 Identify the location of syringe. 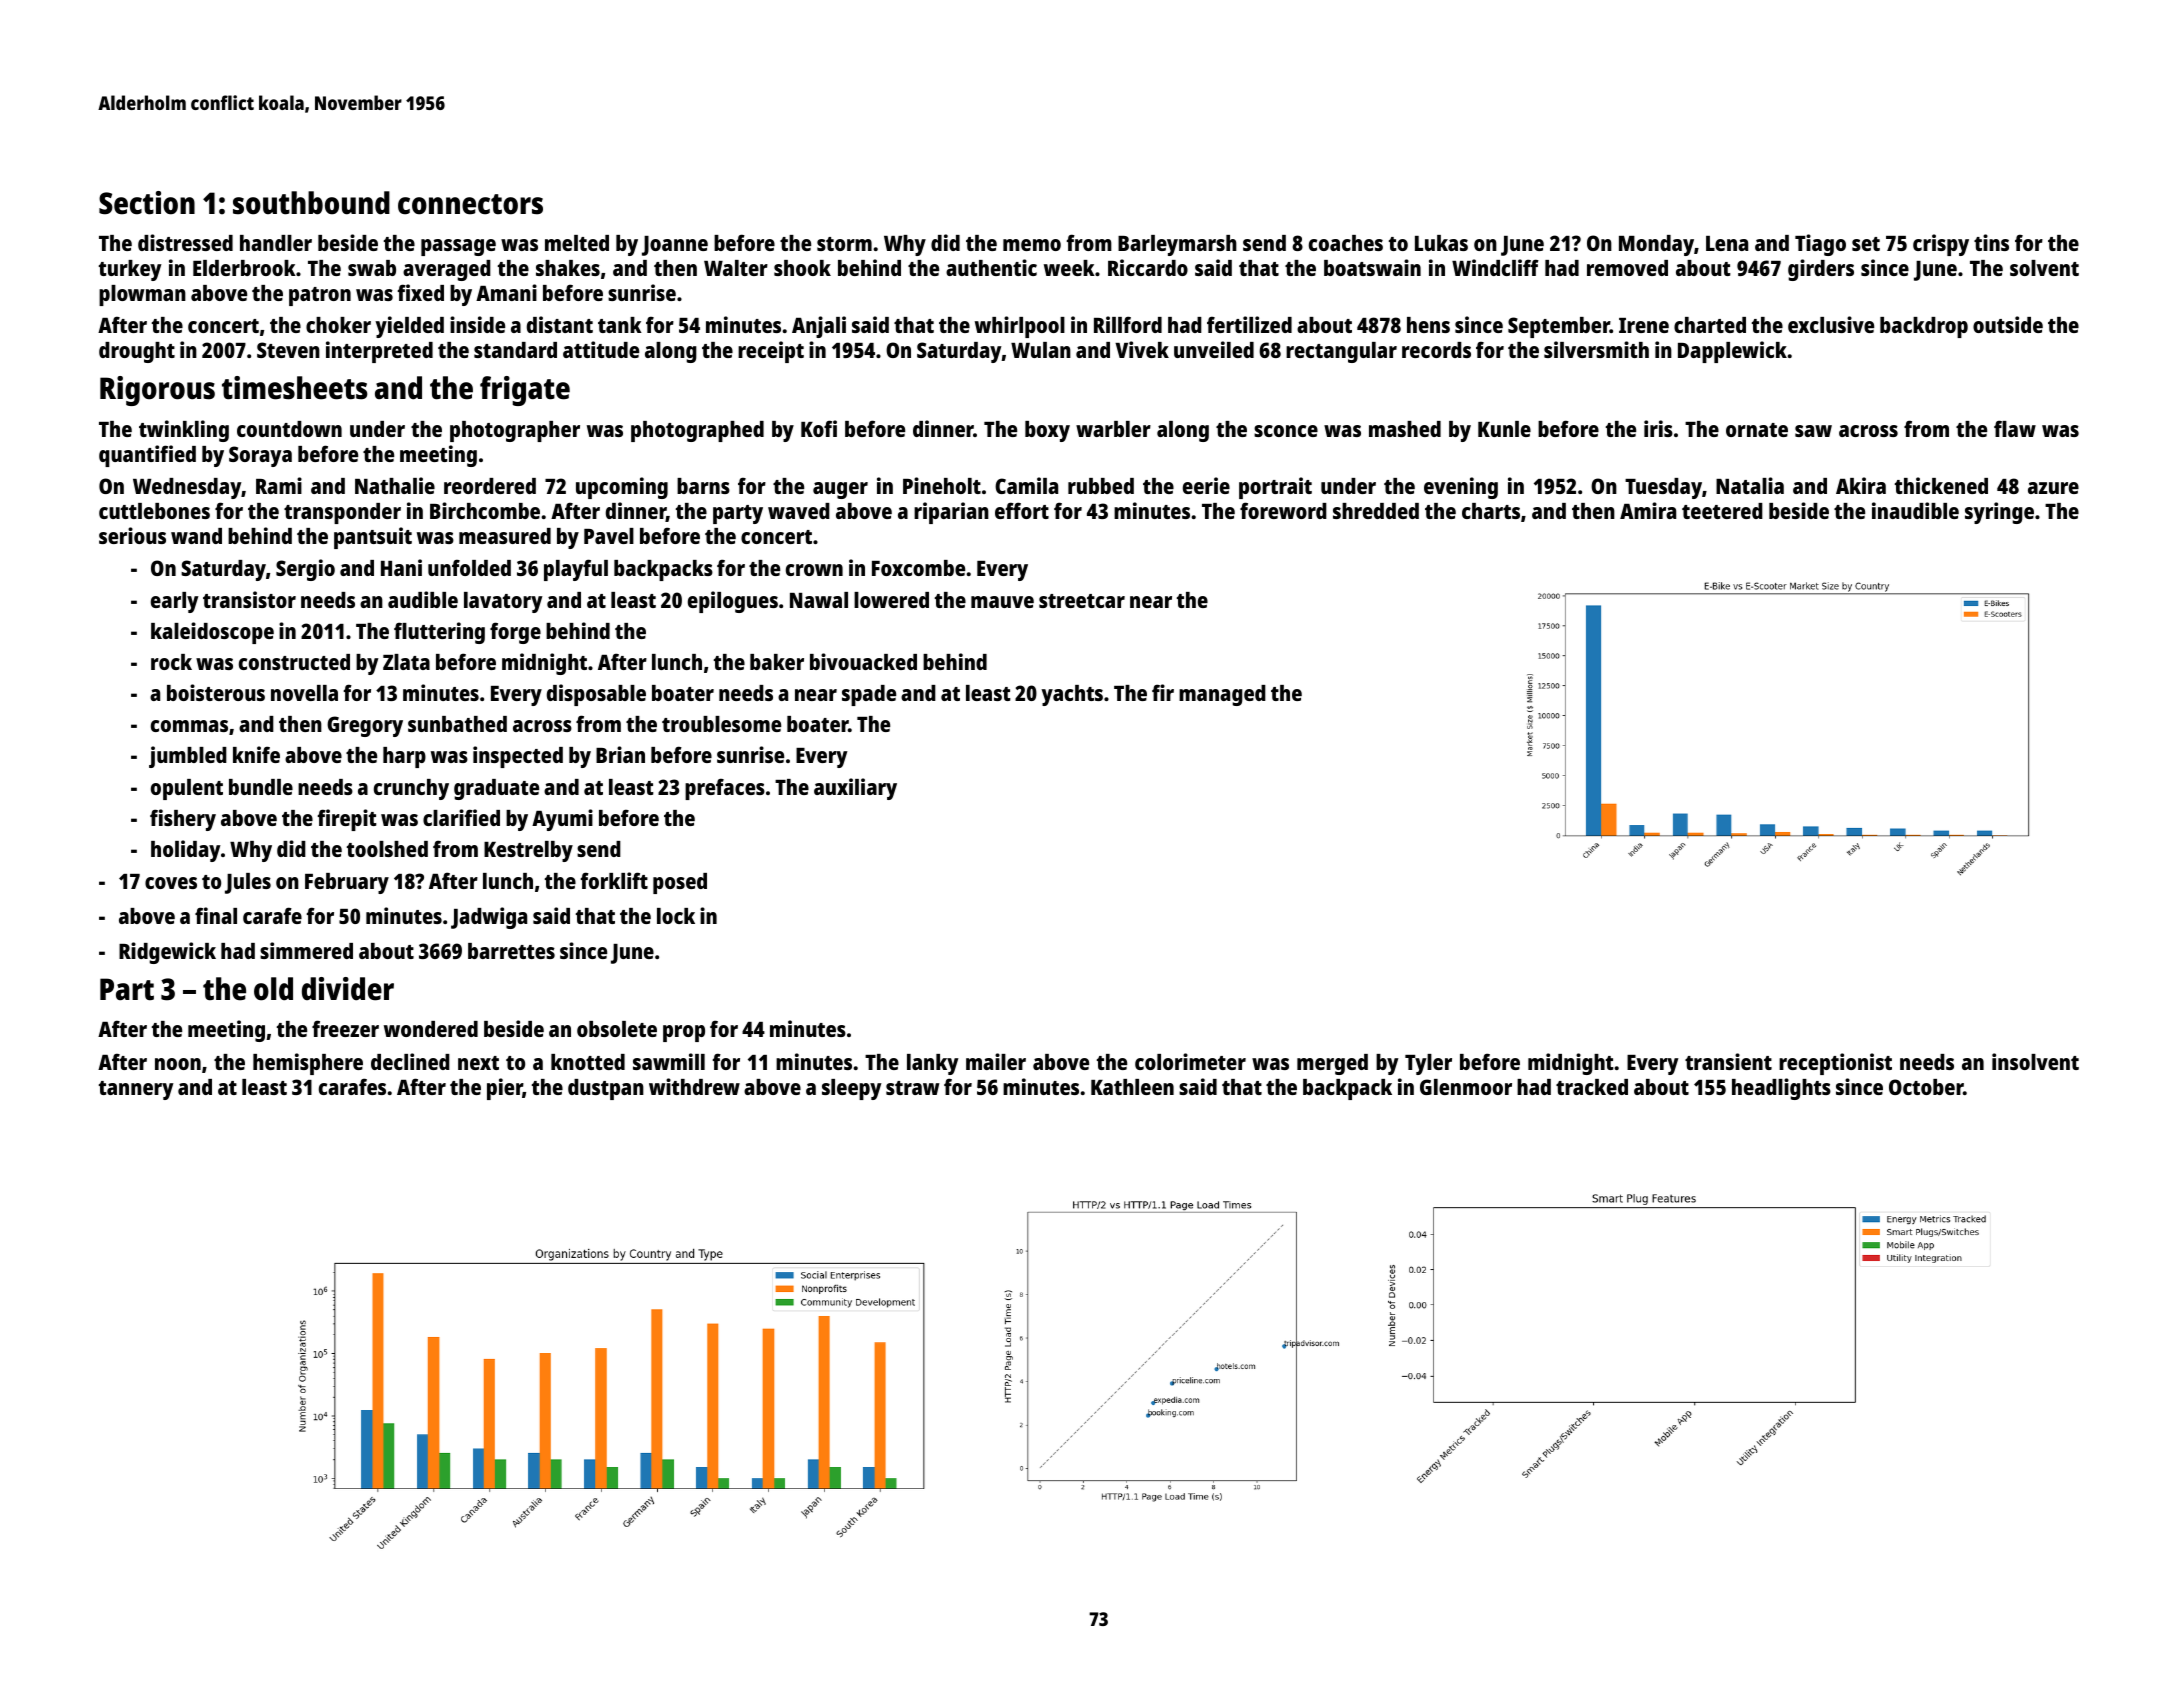
(1999, 513).
